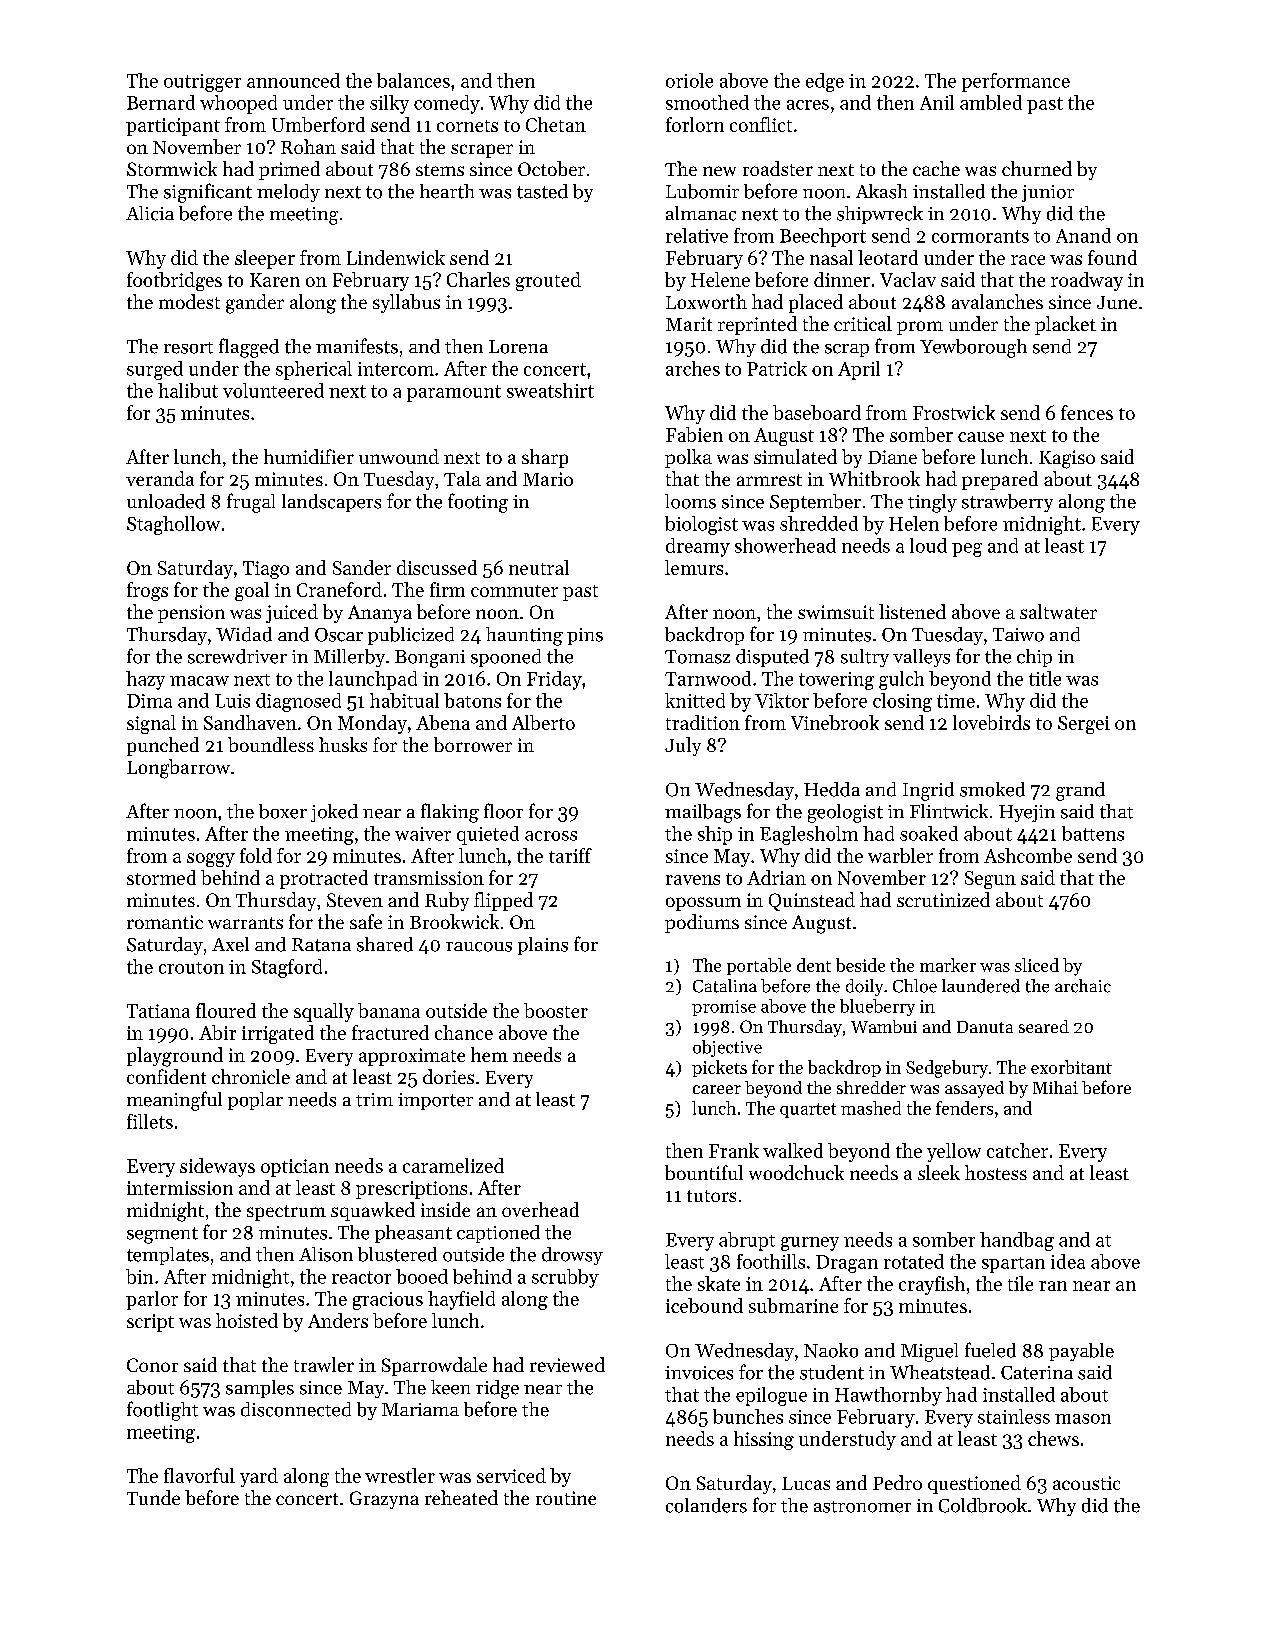  Describe the element at coordinates (1007, 503) in the image. I see `strawberry` at that location.
